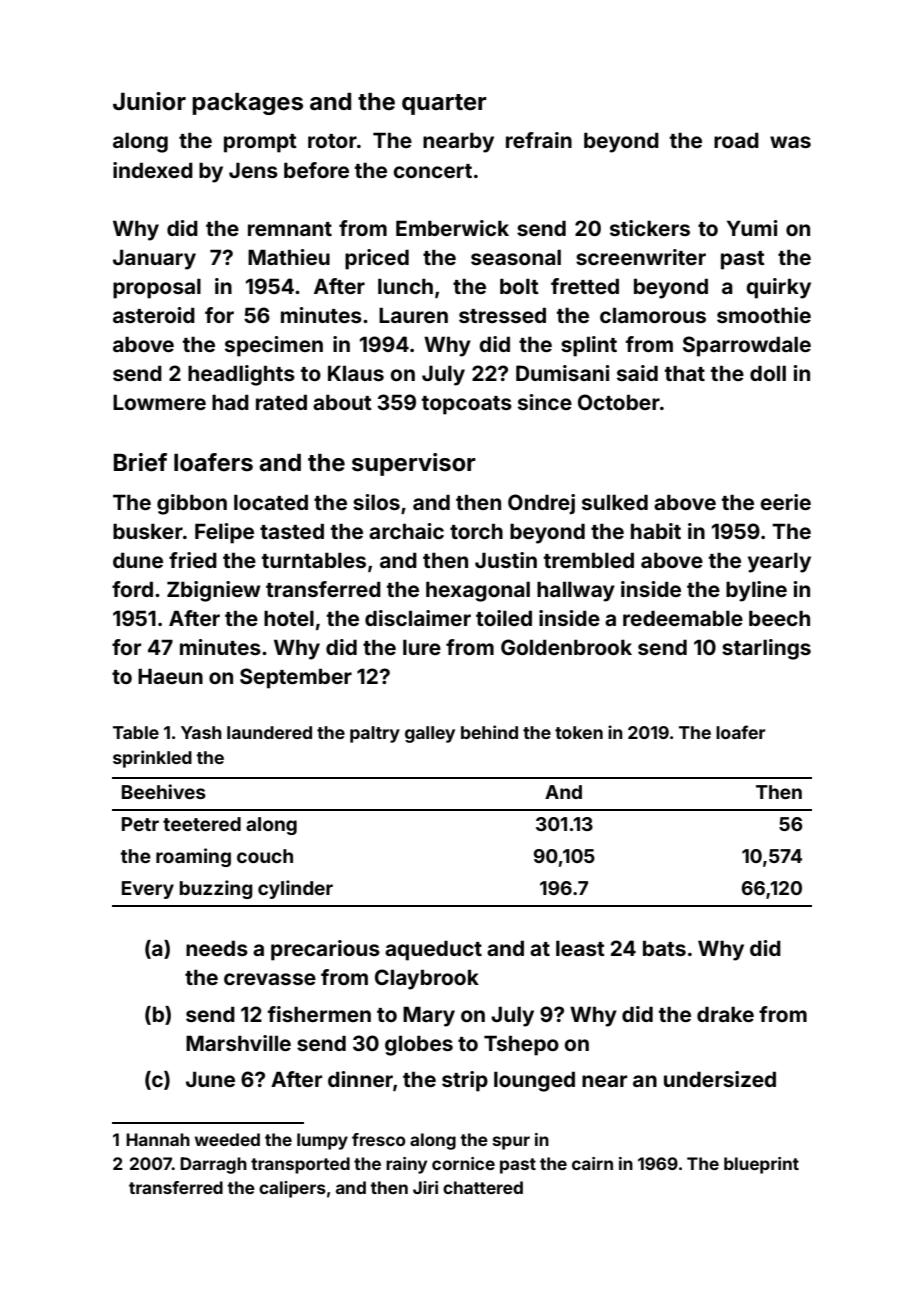 The width and height of the page is (924, 1311). What do you see at coordinates (158, 1139) in the page?
I see `Hannah` at bounding box center [158, 1139].
